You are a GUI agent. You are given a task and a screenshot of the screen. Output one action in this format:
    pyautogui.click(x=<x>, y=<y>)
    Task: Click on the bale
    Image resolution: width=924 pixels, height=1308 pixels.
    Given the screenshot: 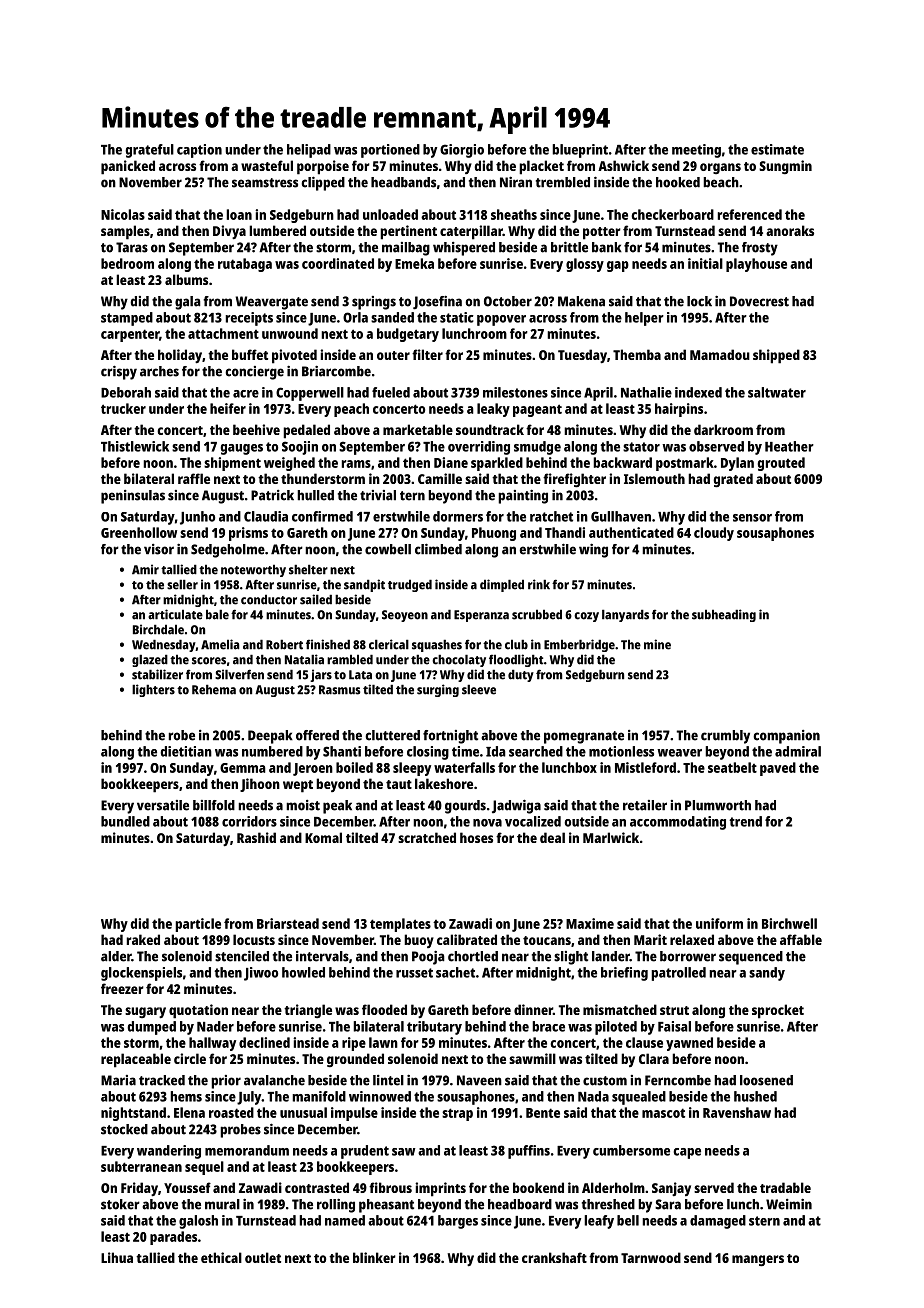 What is the action you would take?
    pyautogui.click(x=217, y=614)
